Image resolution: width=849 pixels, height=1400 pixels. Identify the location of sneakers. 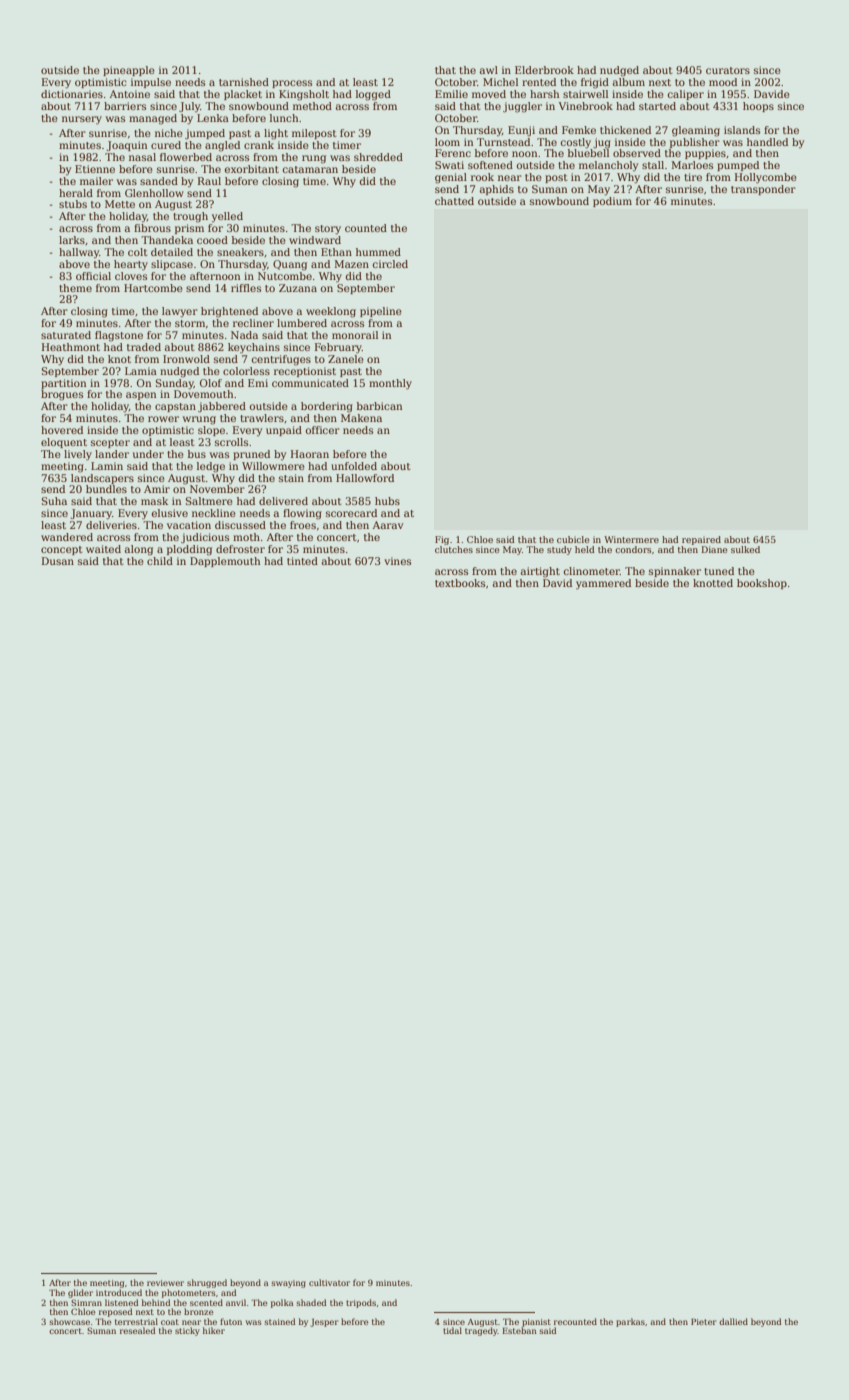
(240, 252).
